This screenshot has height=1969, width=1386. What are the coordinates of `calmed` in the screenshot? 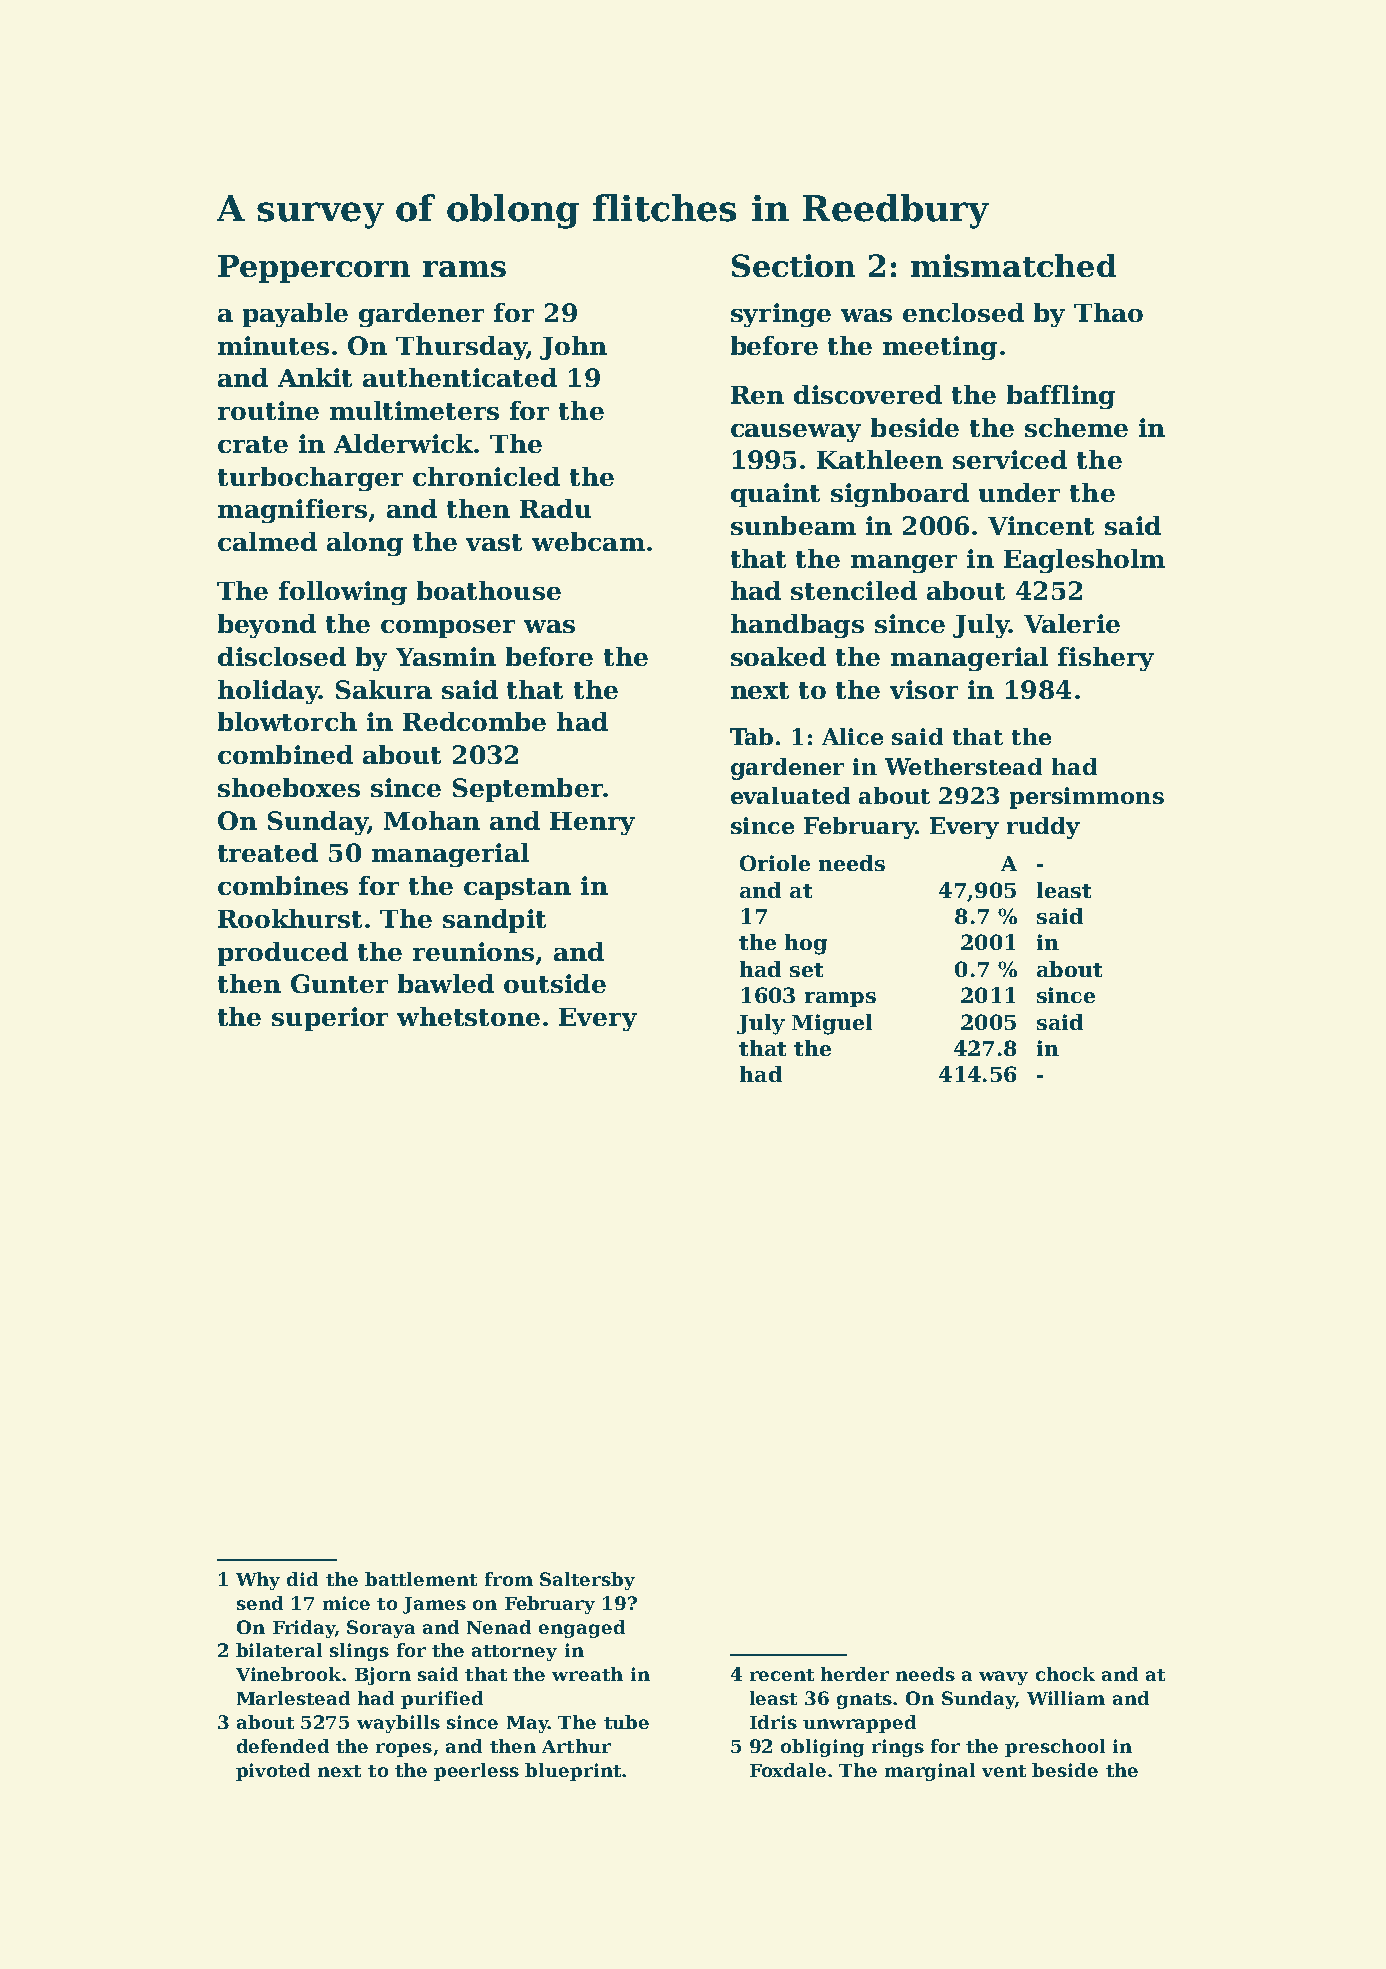 It's located at (267, 541).
